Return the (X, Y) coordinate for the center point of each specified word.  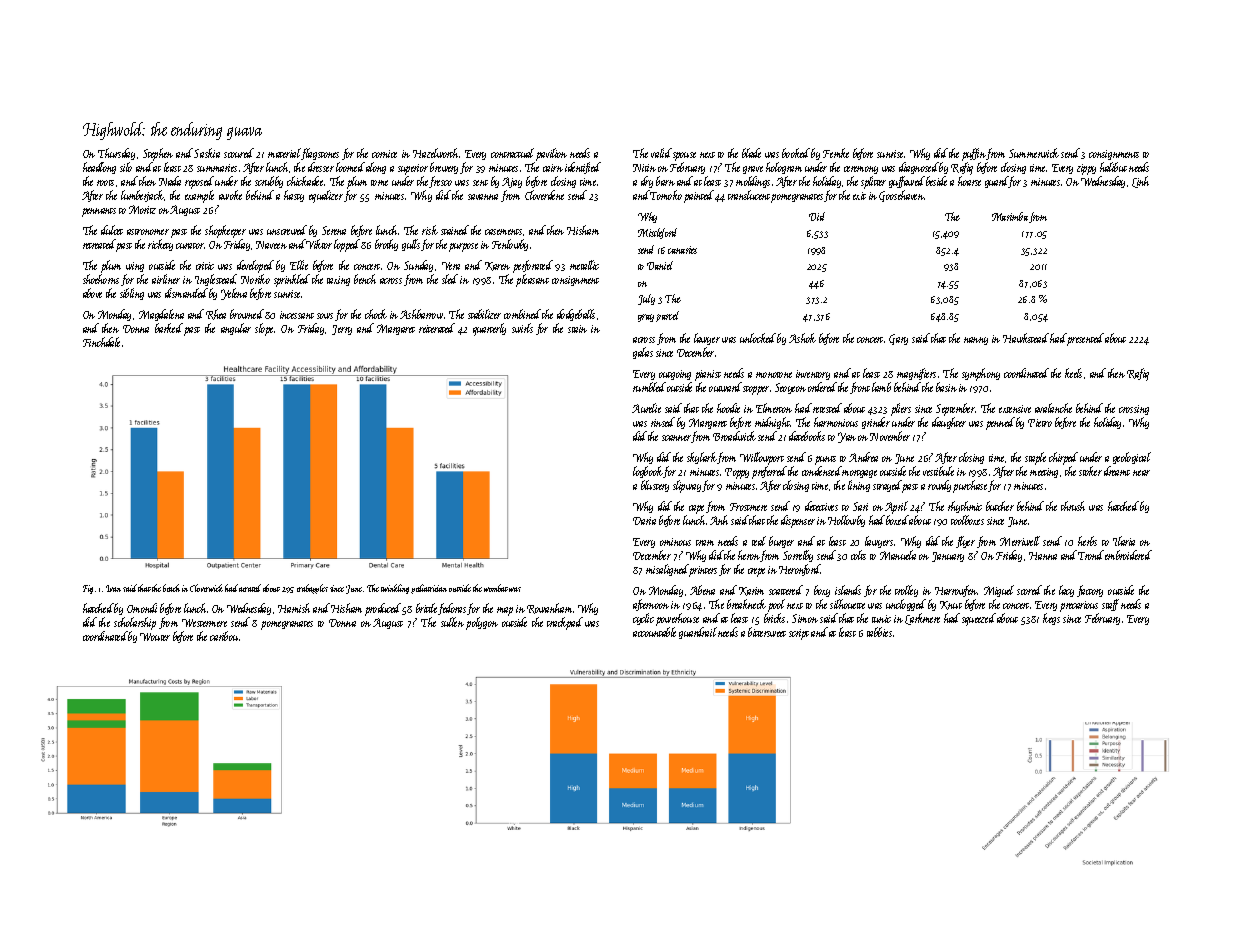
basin (946, 387)
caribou (224, 636)
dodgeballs (576, 315)
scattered (786, 590)
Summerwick (1034, 153)
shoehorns (101, 279)
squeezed (979, 619)
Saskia (207, 153)
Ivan (113, 588)
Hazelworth (435, 153)
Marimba (1010, 216)
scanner (677, 439)
